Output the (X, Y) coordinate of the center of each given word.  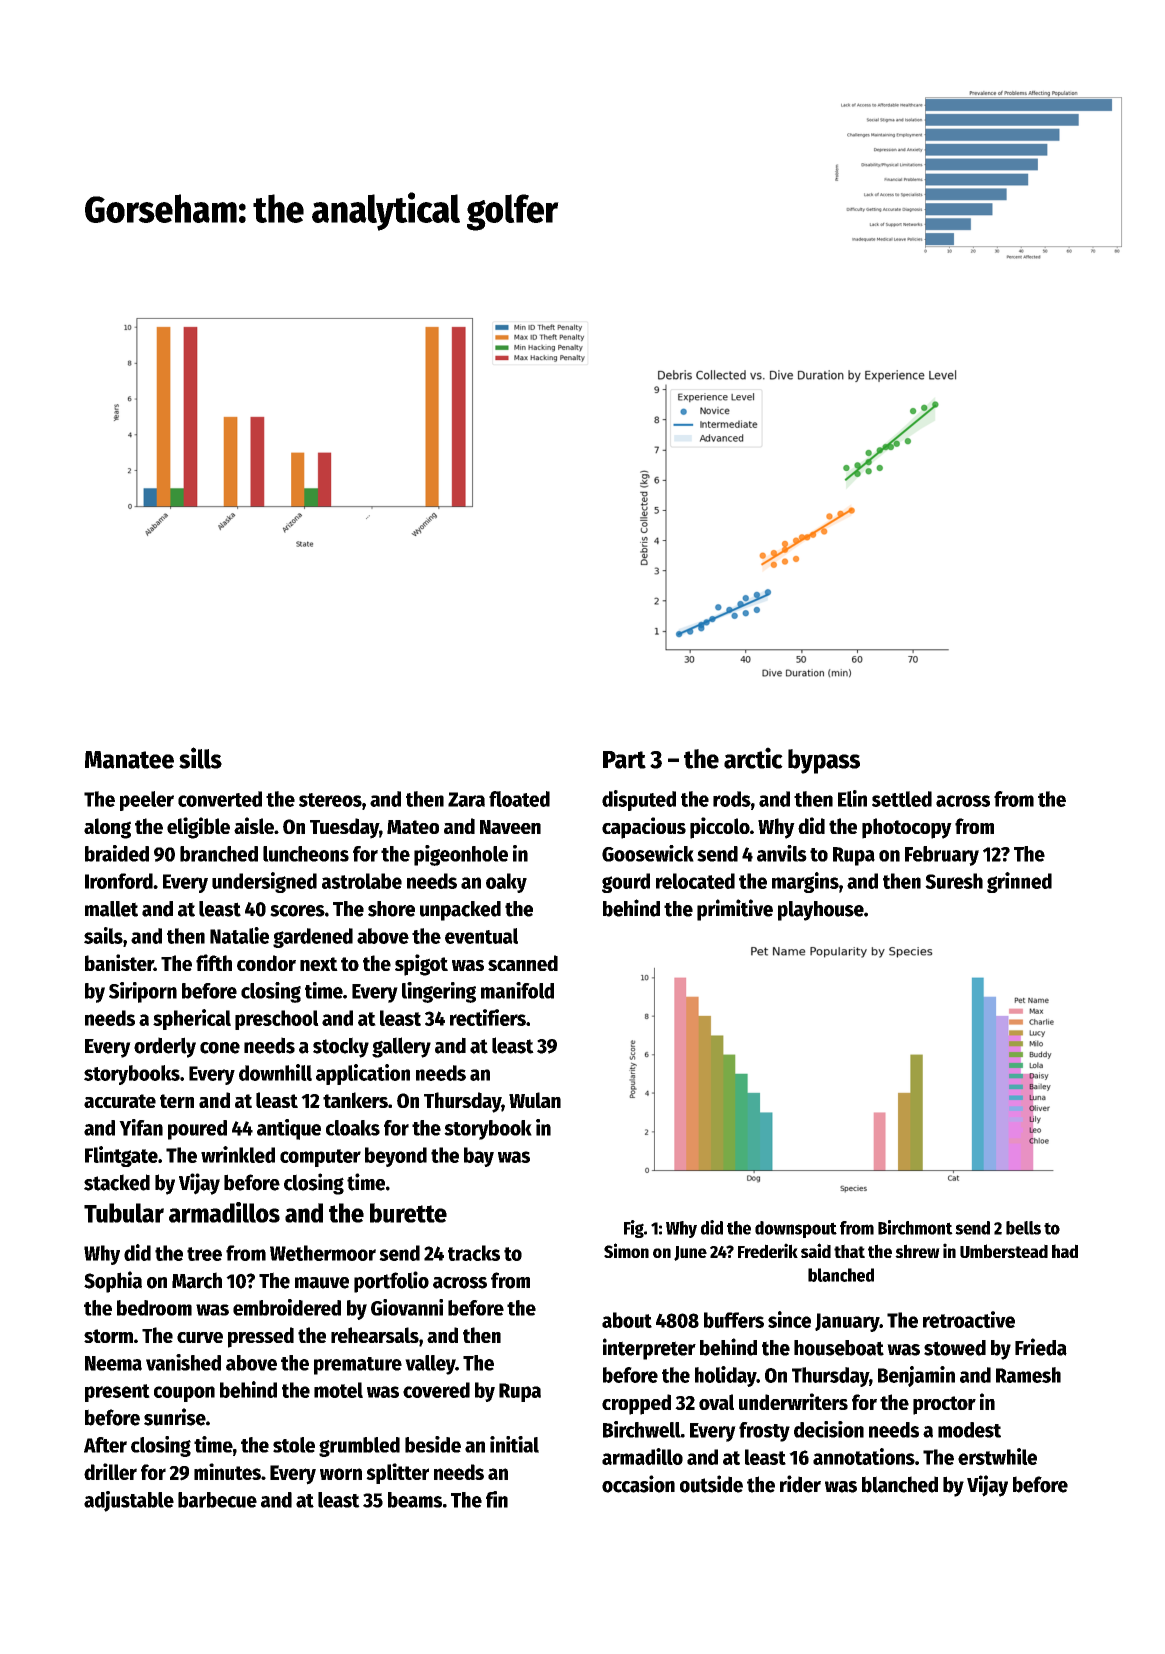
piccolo (720, 828)
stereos (330, 800)
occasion (638, 1484)
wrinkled (238, 1154)
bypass (824, 761)
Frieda (1041, 1347)
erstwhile (997, 1456)
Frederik (768, 1250)
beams (415, 1500)
